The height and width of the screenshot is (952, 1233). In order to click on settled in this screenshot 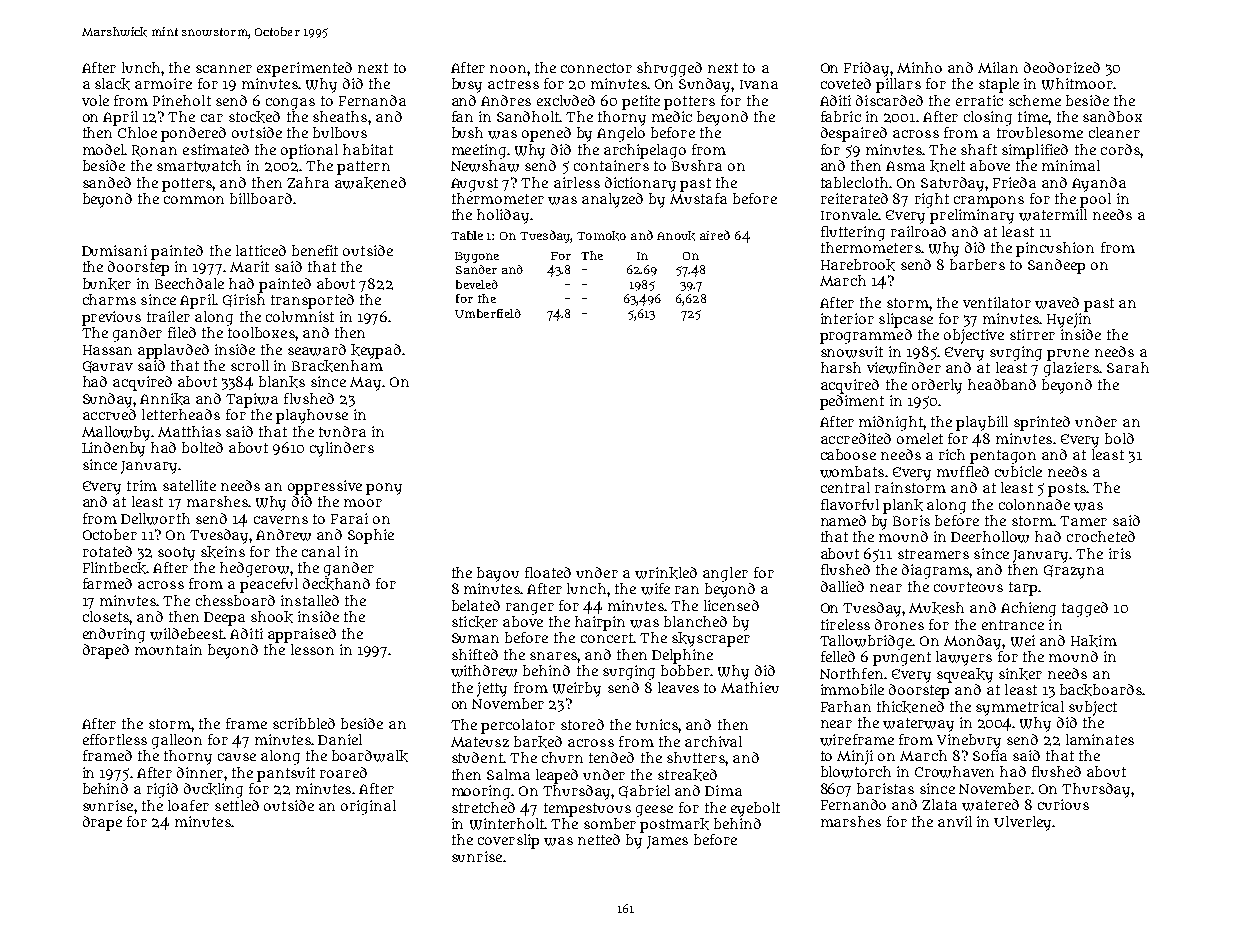, I will do `click(237, 805)`.
